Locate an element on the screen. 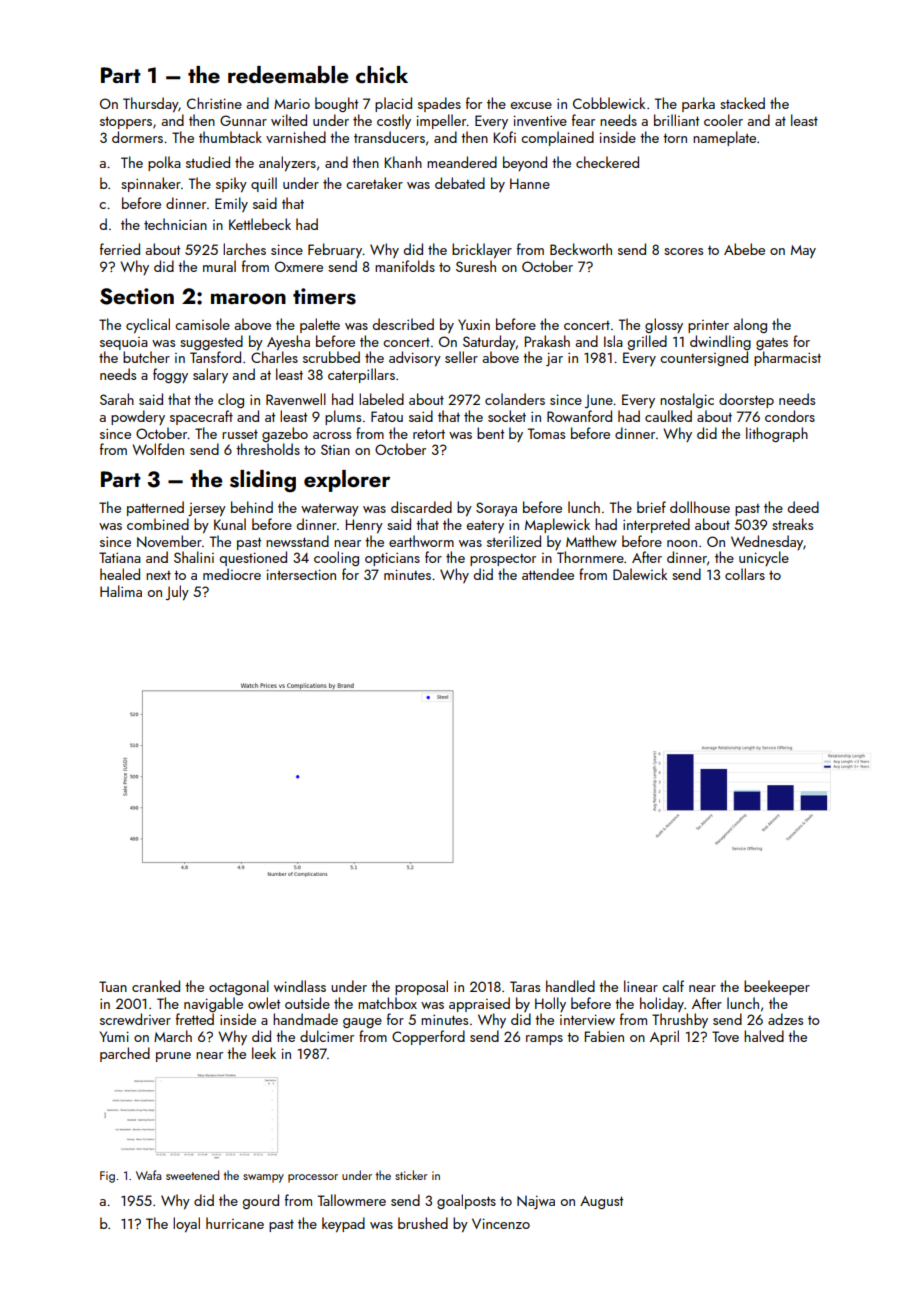 The width and height of the screenshot is (924, 1308). prospector is located at coordinates (503, 560).
